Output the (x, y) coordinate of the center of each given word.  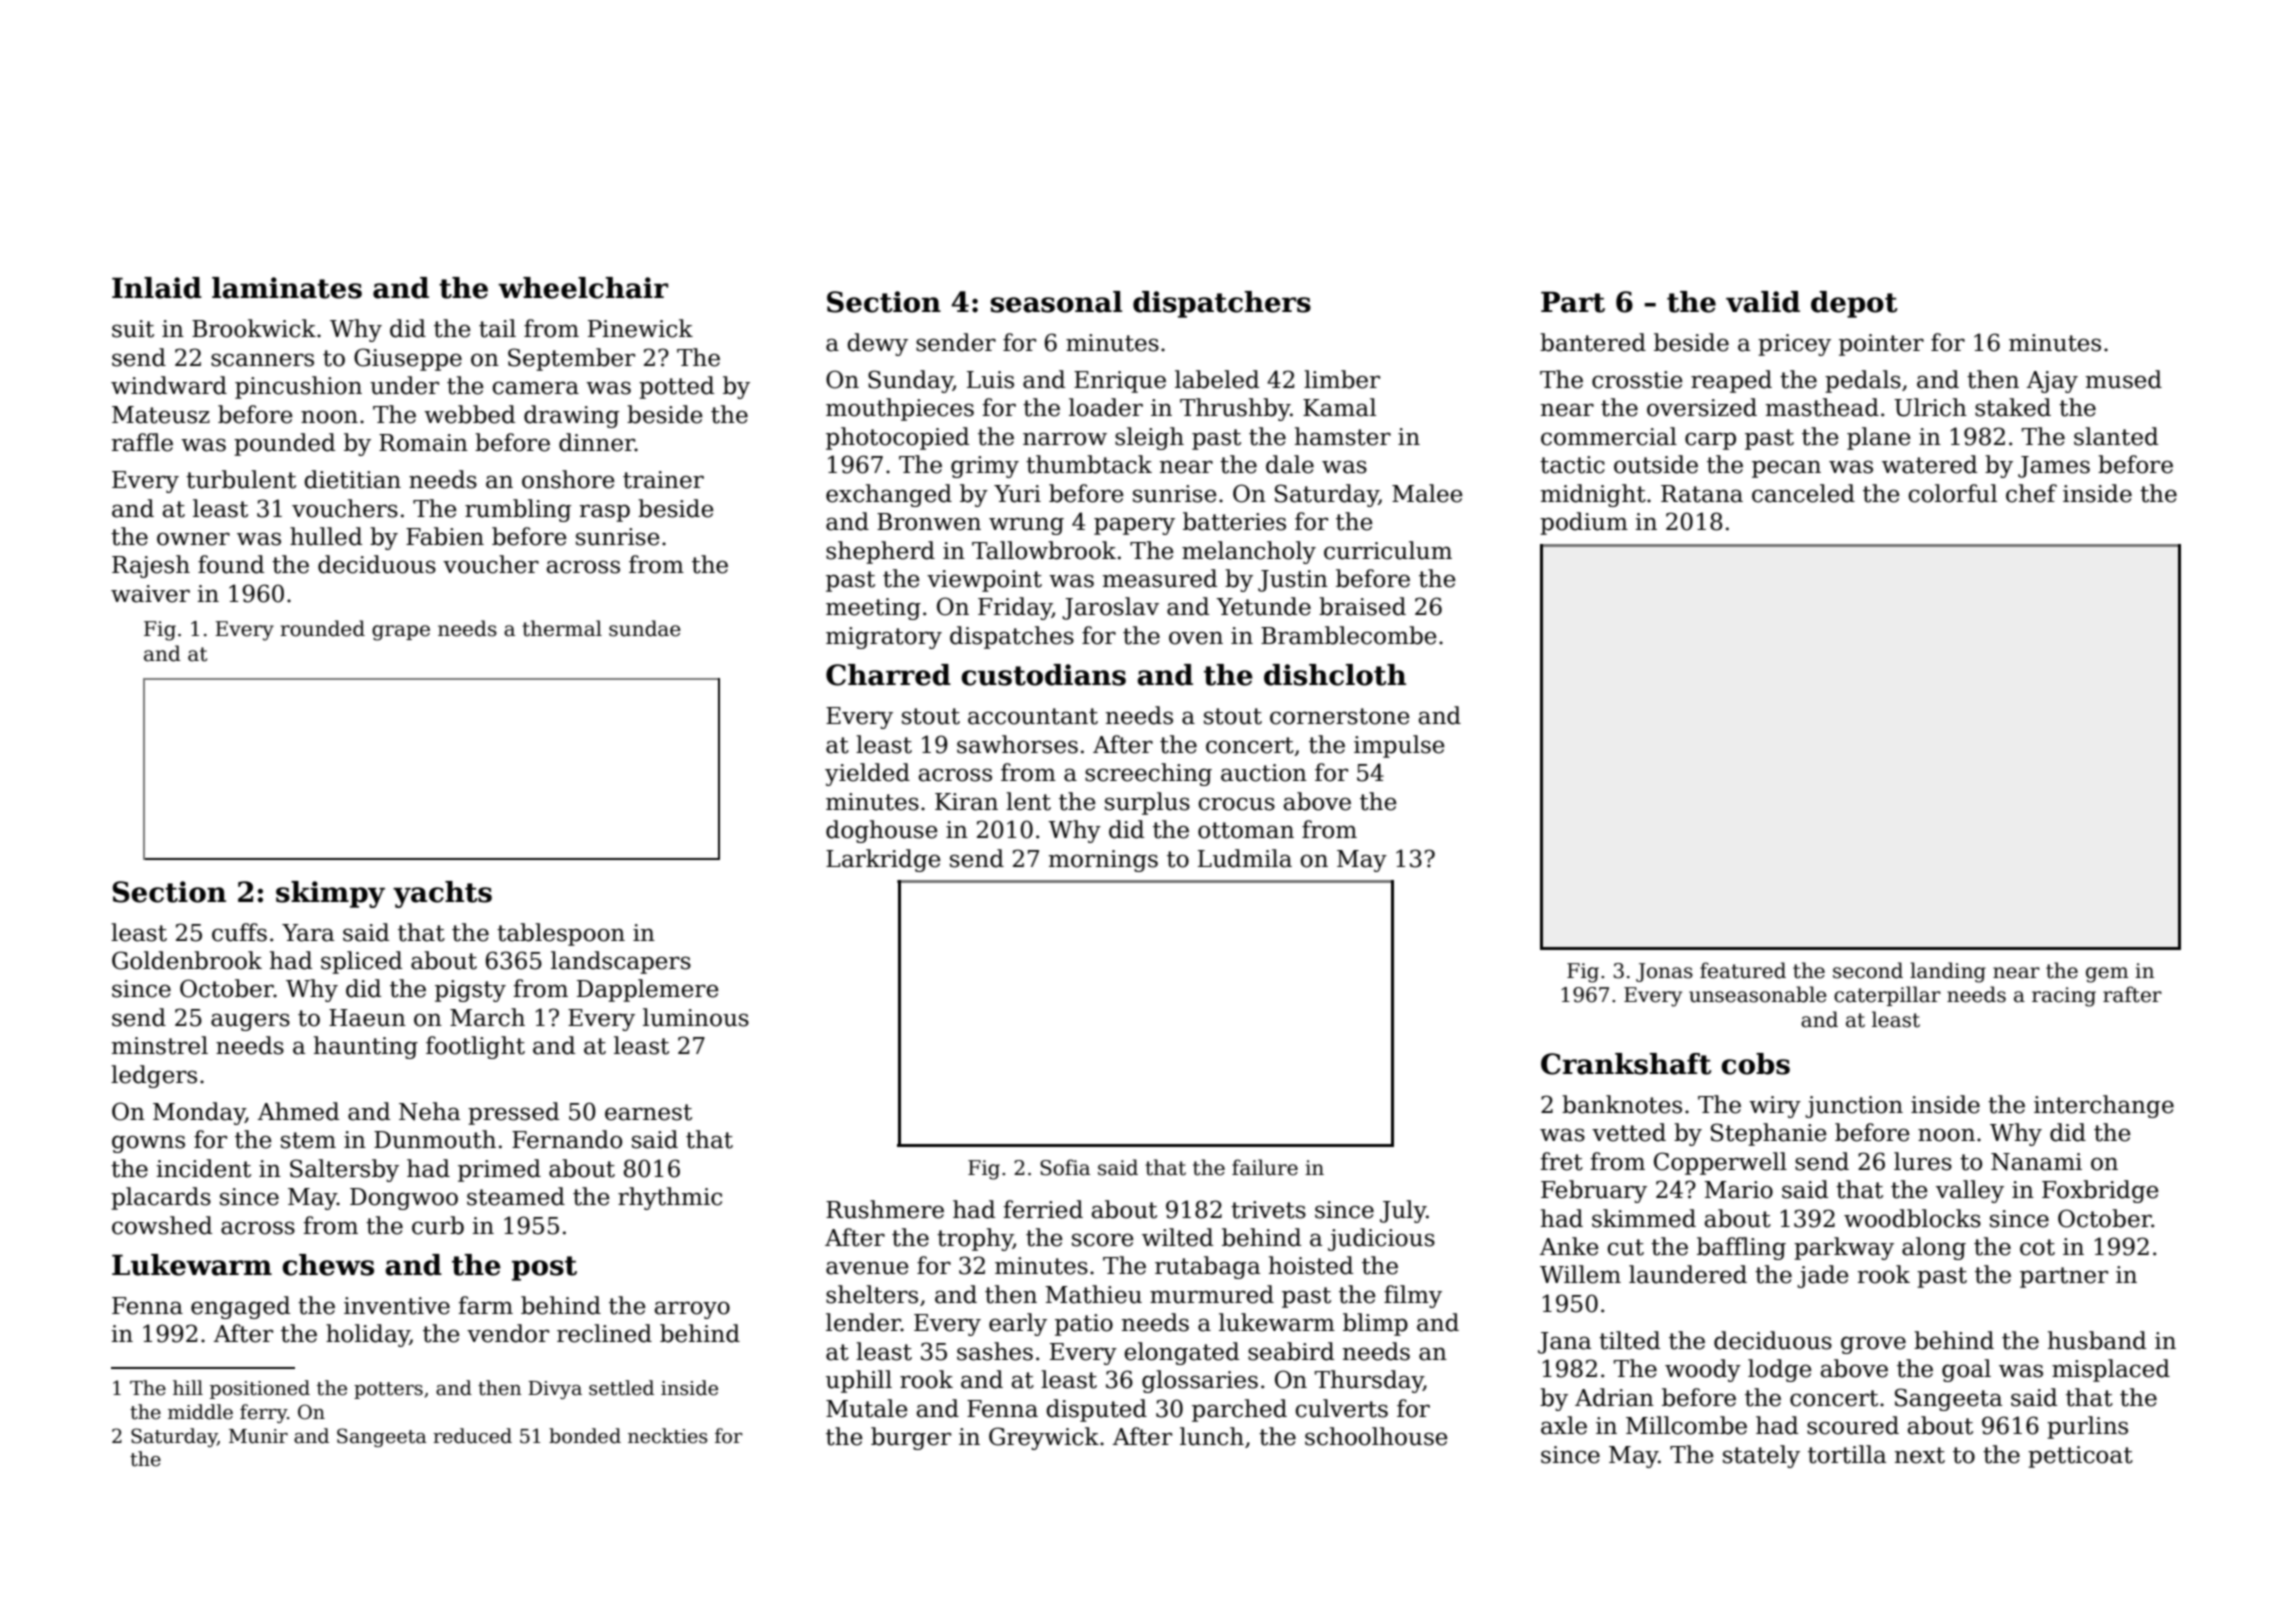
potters (388, 1390)
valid (1763, 302)
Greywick (1044, 1438)
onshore (568, 479)
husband (2097, 1340)
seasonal (1056, 302)
